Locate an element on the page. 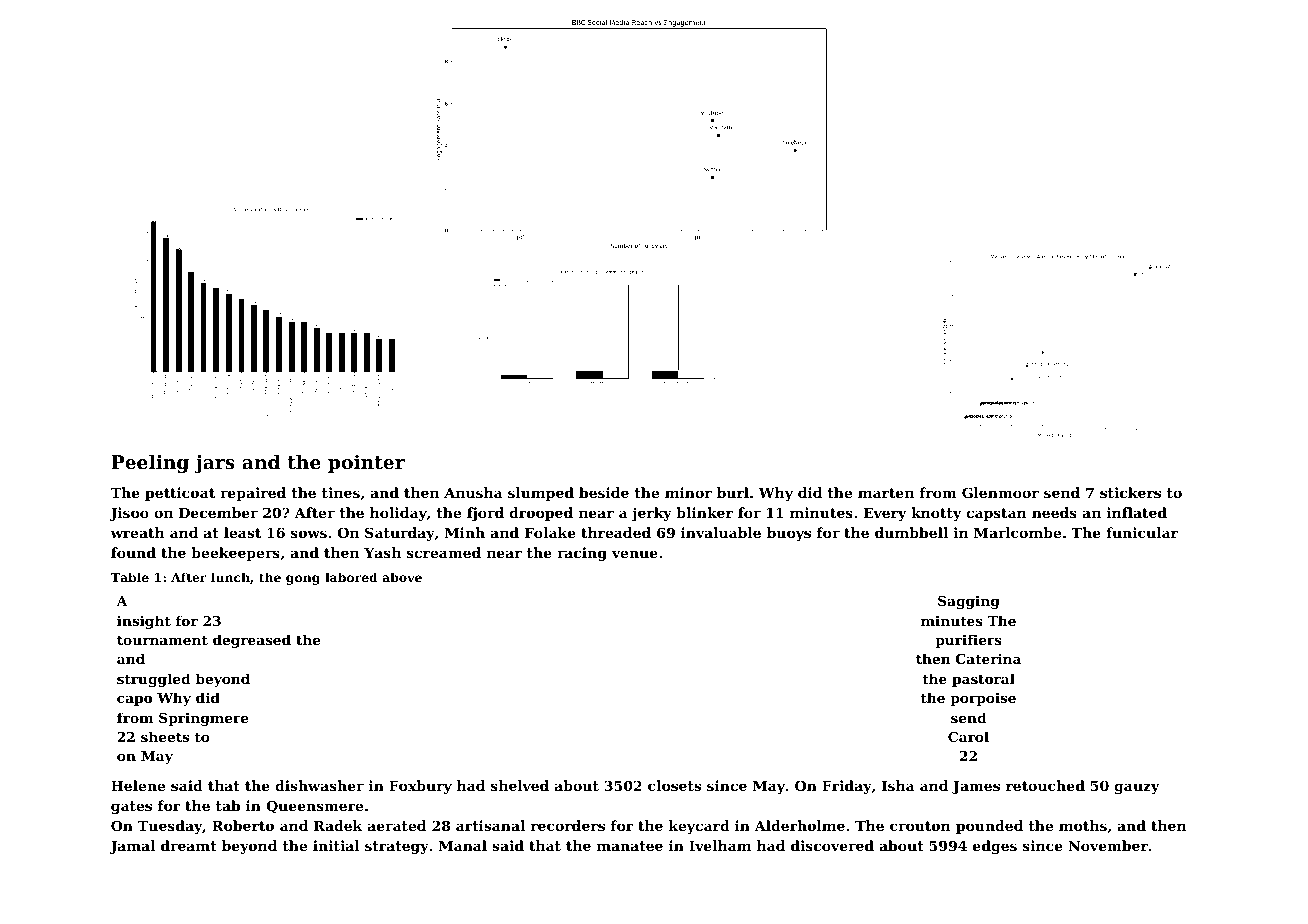 The width and height of the image is (1308, 924). blinker is located at coordinates (704, 512).
